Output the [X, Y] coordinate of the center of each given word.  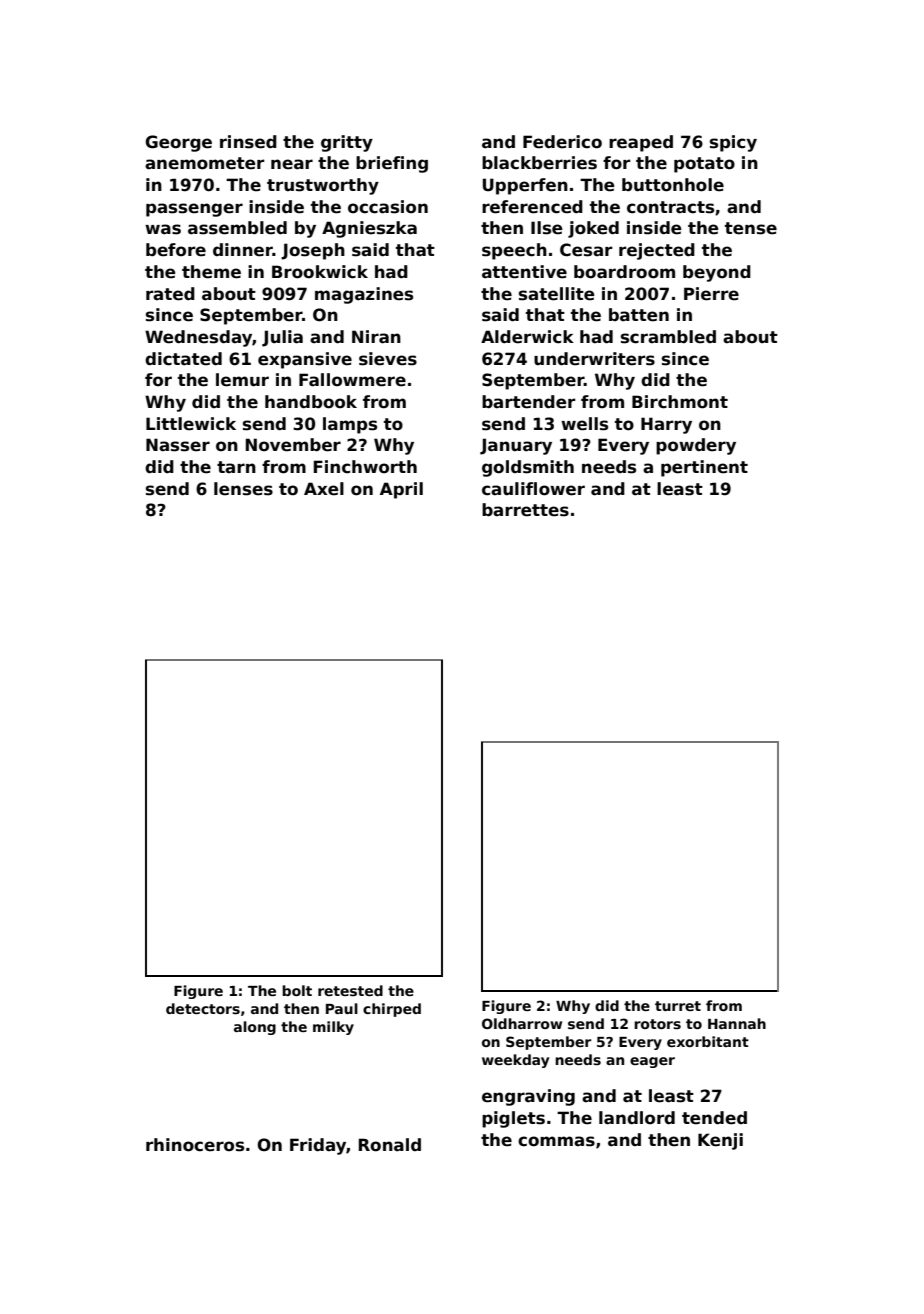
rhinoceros [195, 1145]
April [401, 490]
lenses [243, 489]
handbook [311, 402]
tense [751, 228]
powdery [696, 446]
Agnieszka [369, 229]
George [178, 143]
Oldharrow [522, 1023]
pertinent [704, 468]
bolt [297, 990]
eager [652, 1062]
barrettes [525, 510]
